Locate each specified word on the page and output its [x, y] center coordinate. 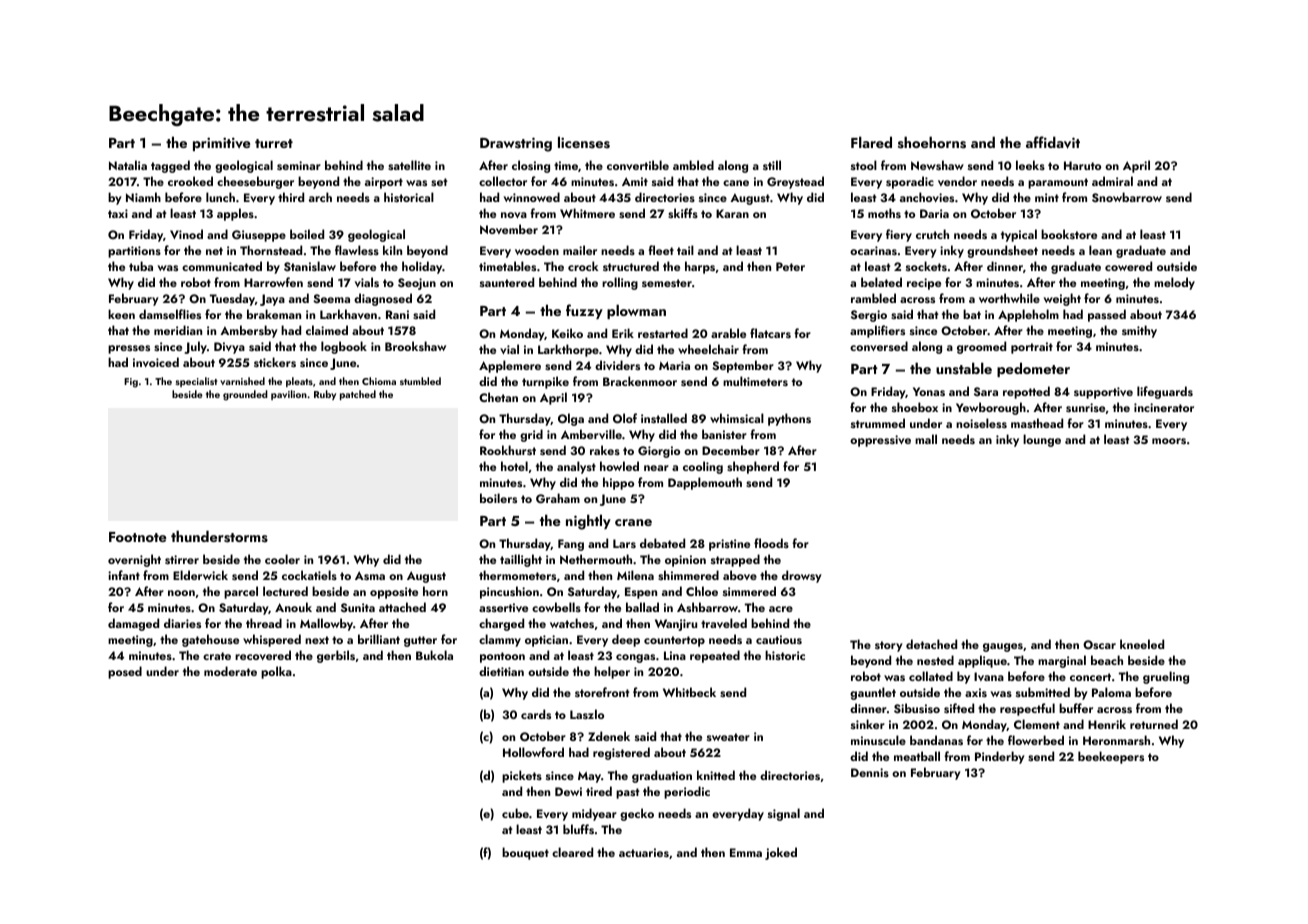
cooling [703, 467]
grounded [245, 395]
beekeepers [1111, 757]
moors [1169, 441]
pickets [522, 776]
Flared [871, 142]
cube [515, 813]
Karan [732, 213]
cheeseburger [255, 182]
